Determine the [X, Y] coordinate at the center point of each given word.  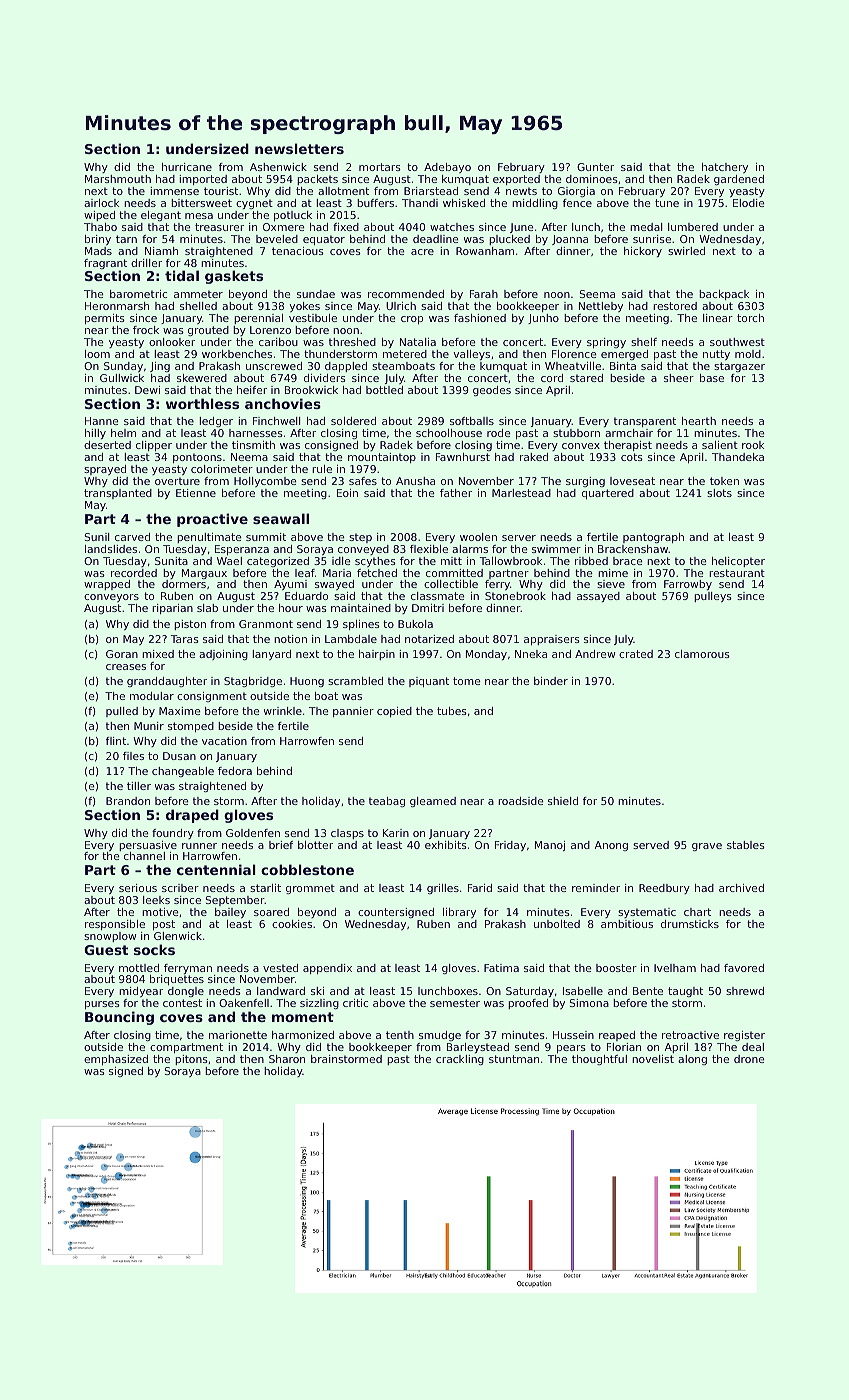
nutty [716, 355]
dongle [186, 992]
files [133, 756]
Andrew [595, 654]
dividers [325, 378]
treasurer [219, 227]
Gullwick [122, 378]
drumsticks [690, 924]
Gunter [595, 167]
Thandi [420, 203]
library [459, 913]
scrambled [355, 681]
